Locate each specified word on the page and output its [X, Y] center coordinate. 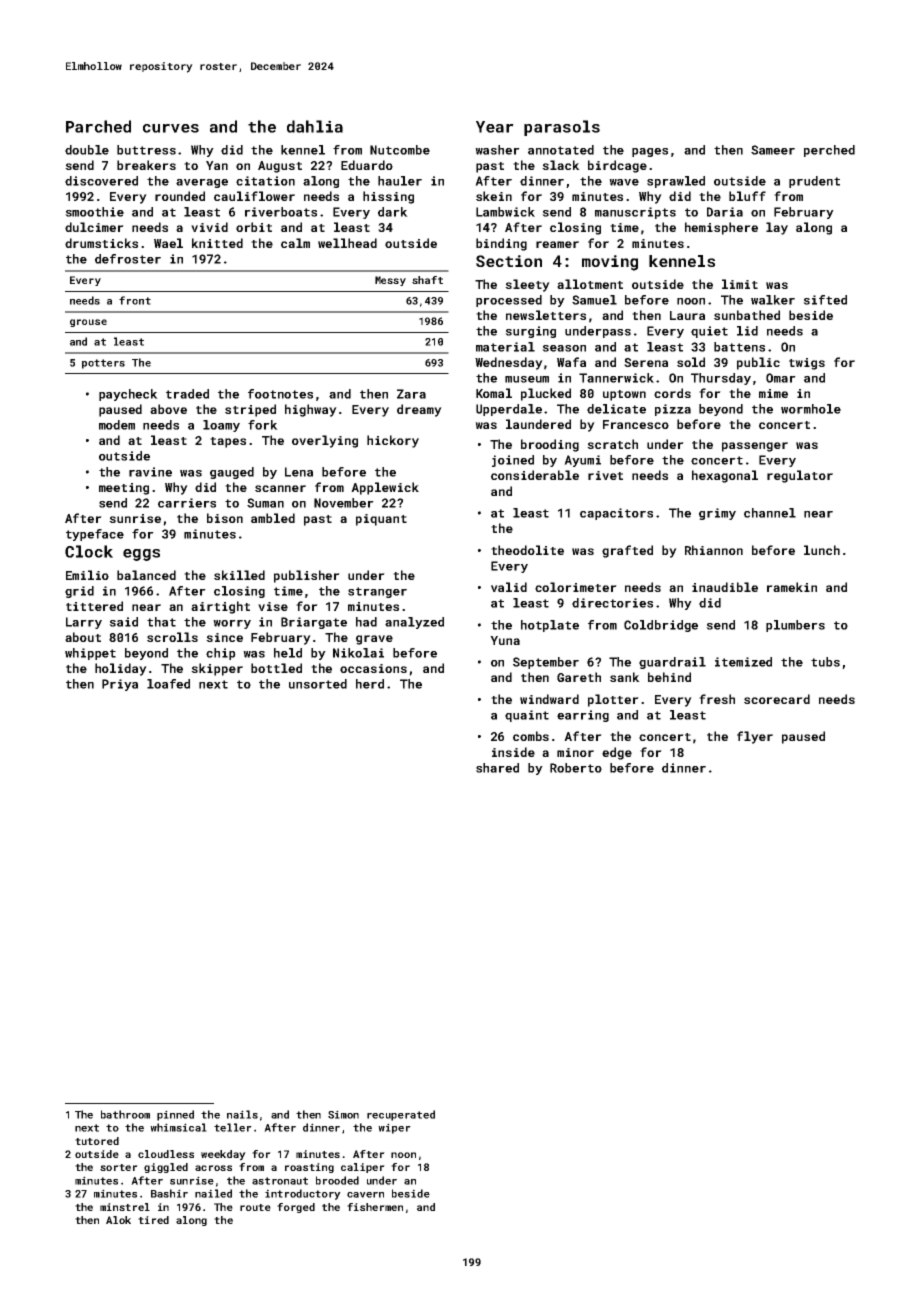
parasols [562, 128]
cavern [365, 1195]
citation [265, 181]
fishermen [375, 1207]
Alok [118, 1220]
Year [495, 127]
